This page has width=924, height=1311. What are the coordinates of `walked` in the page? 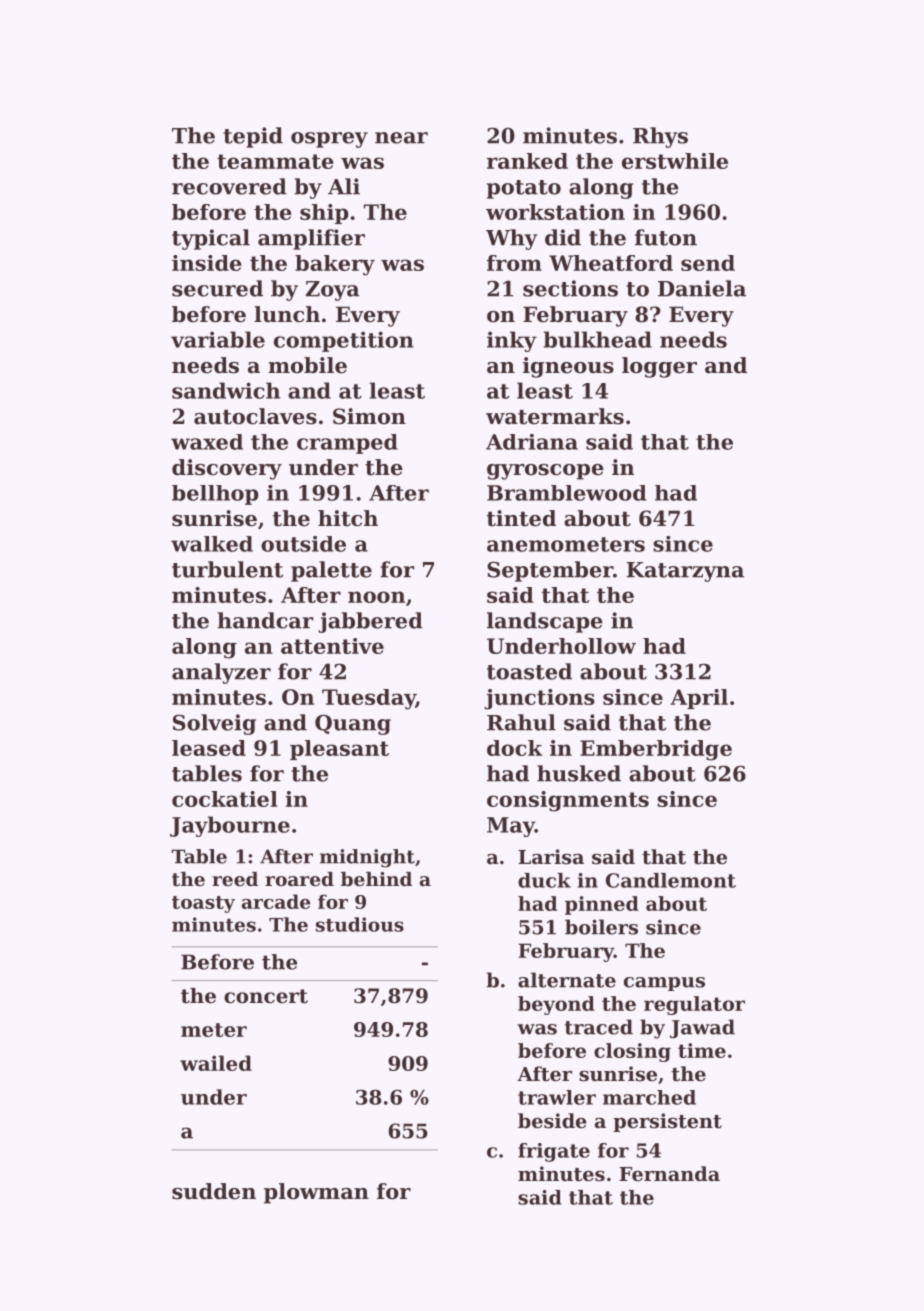 It's located at (212, 544).
